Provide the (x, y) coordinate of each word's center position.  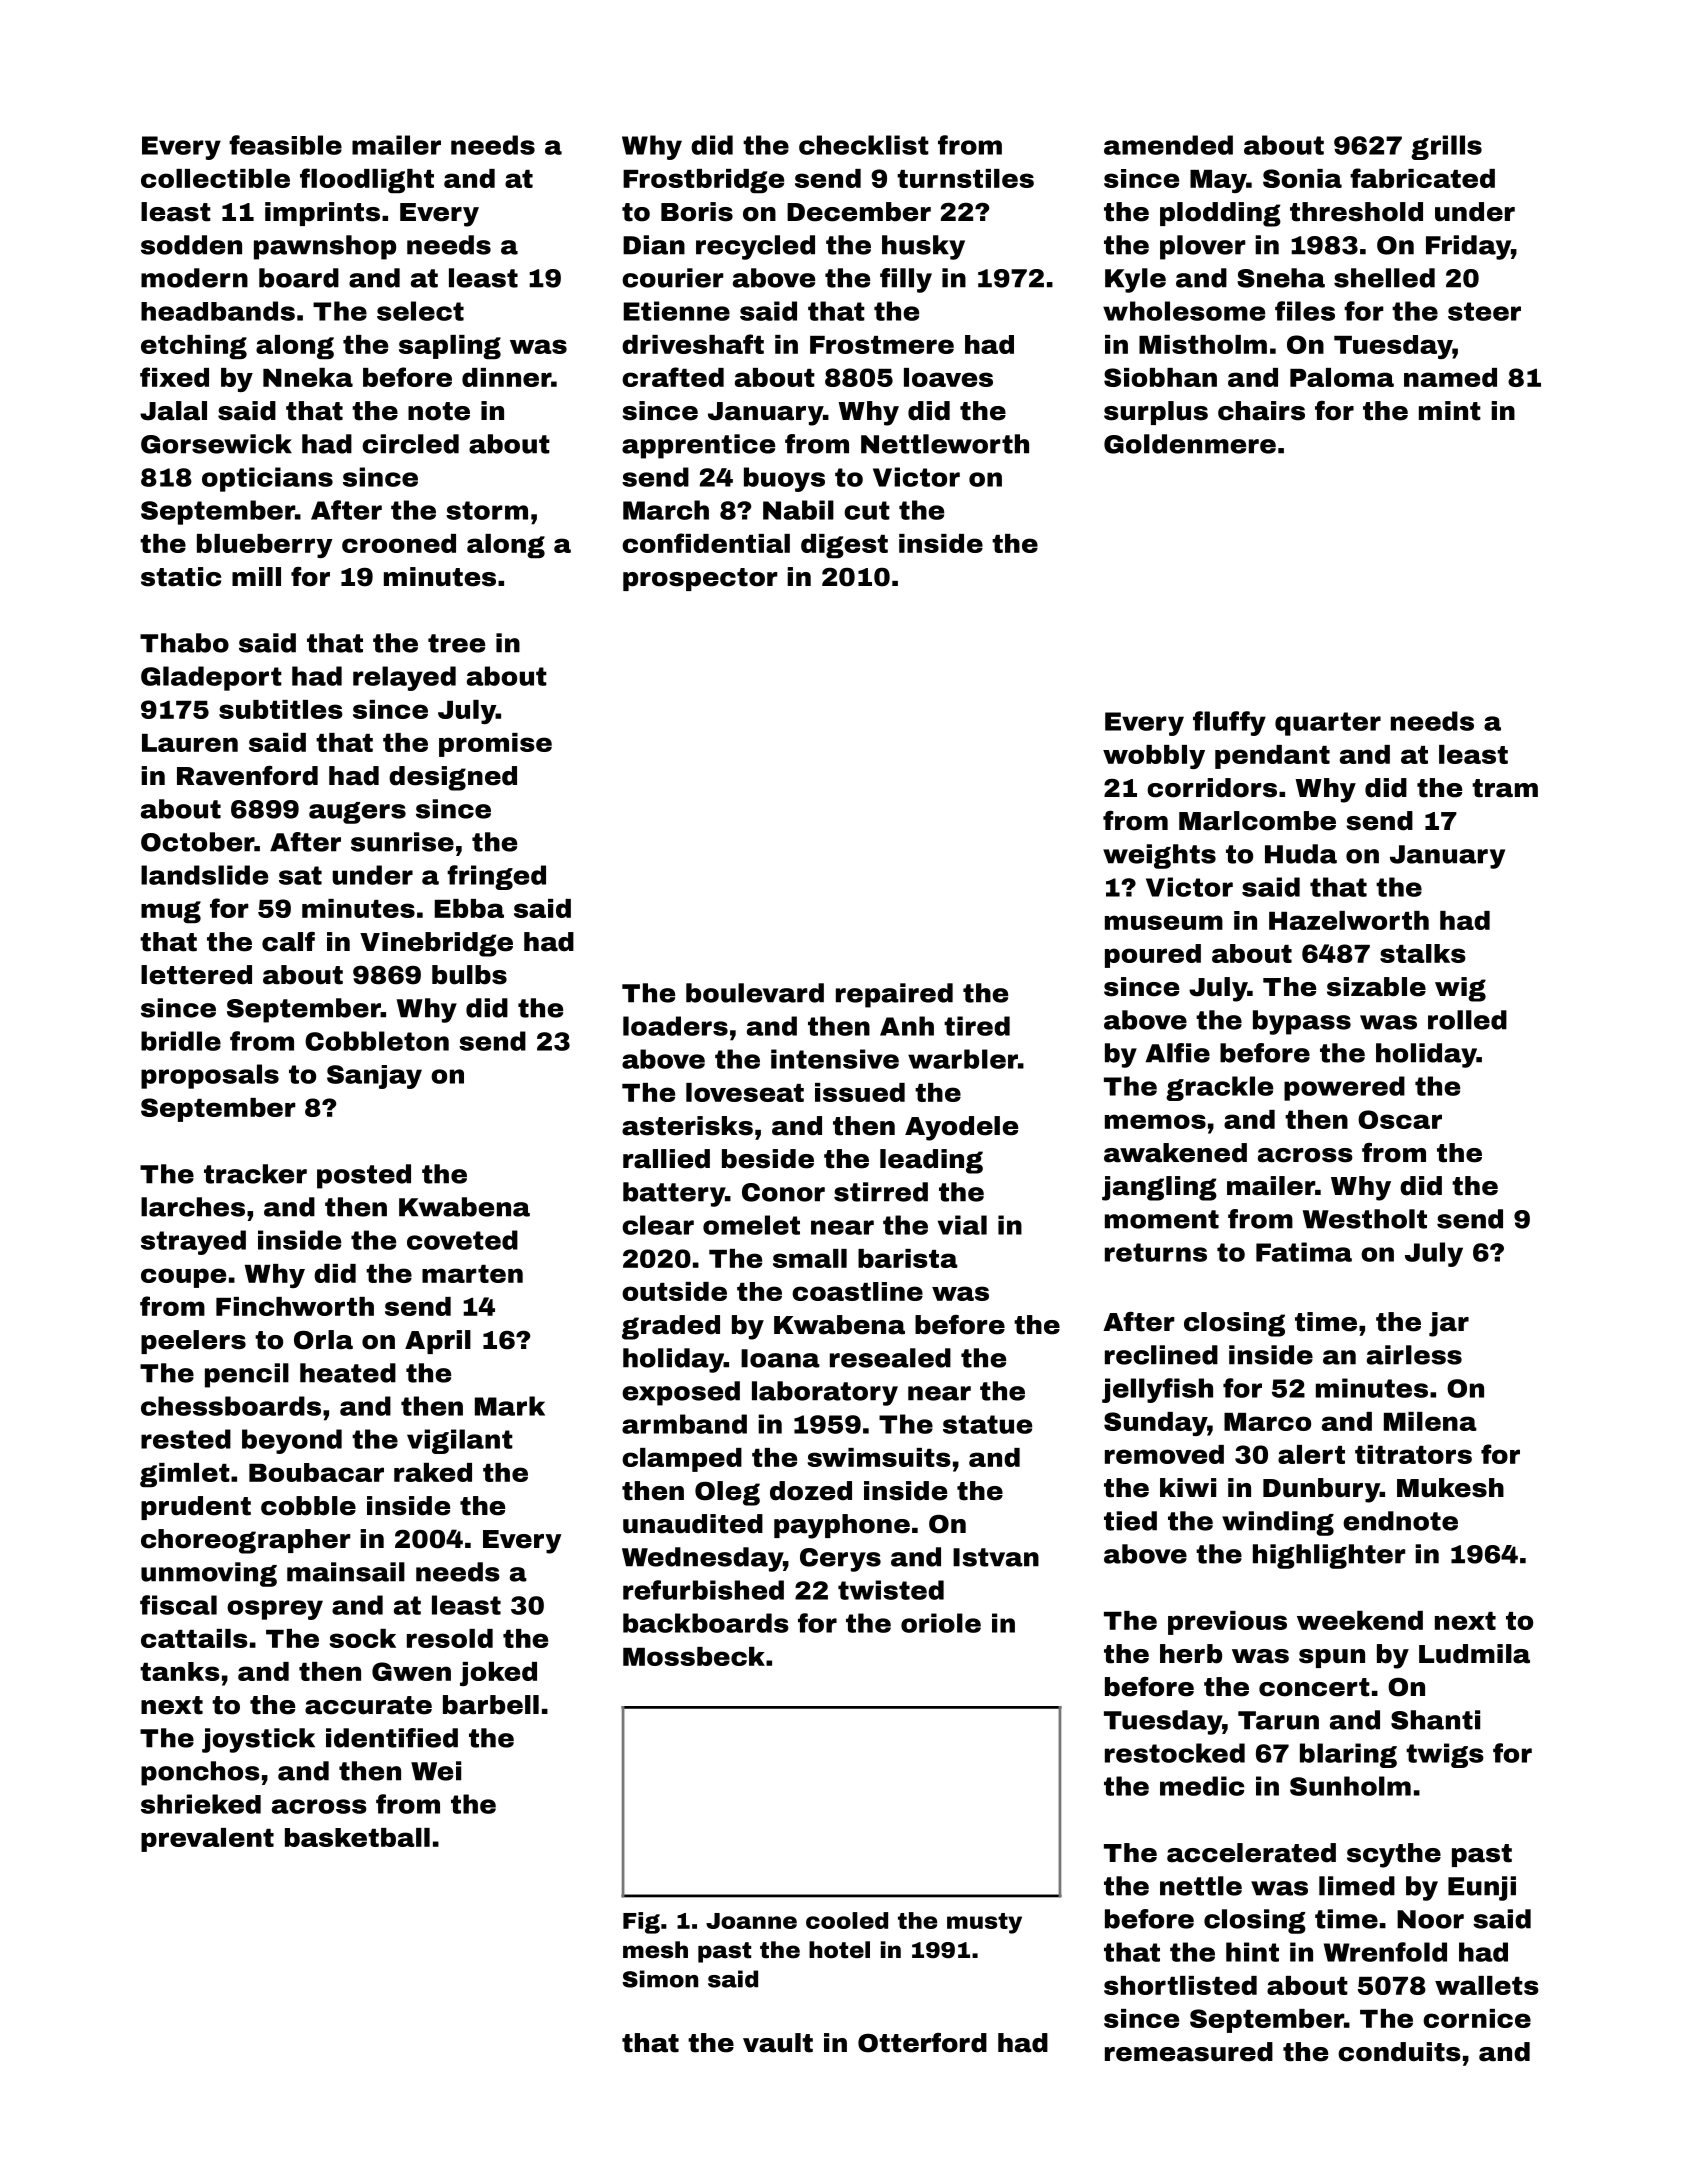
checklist (864, 145)
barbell (491, 1705)
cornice (1477, 2018)
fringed (496, 877)
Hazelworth (1349, 920)
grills (1446, 147)
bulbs (469, 975)
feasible (285, 145)
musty (984, 1923)
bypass (1302, 1022)
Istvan (996, 1557)
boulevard (755, 993)
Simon (660, 1979)
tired (977, 1026)
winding (1278, 1523)
